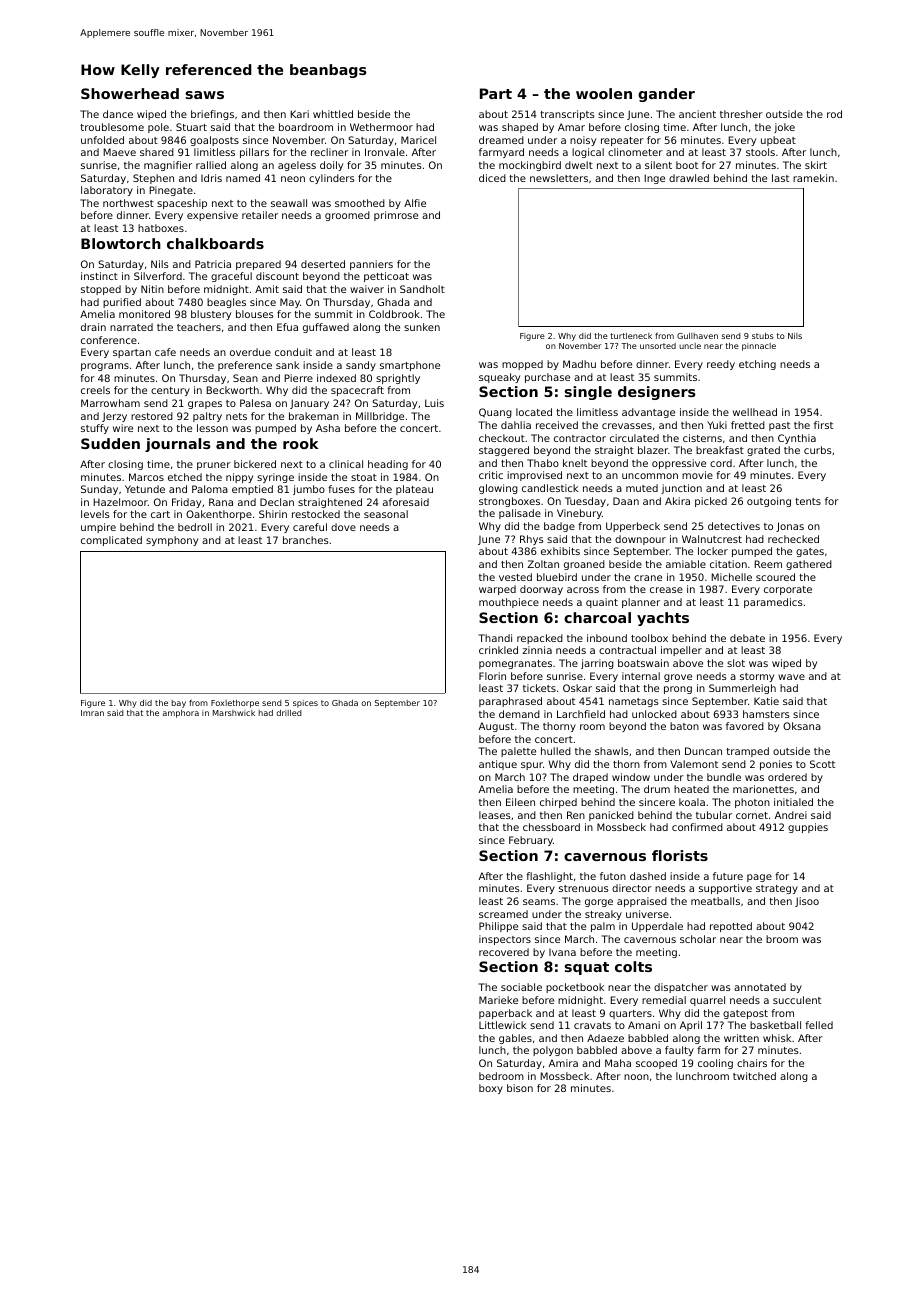  I want to click on Cynthia, so click(797, 439).
